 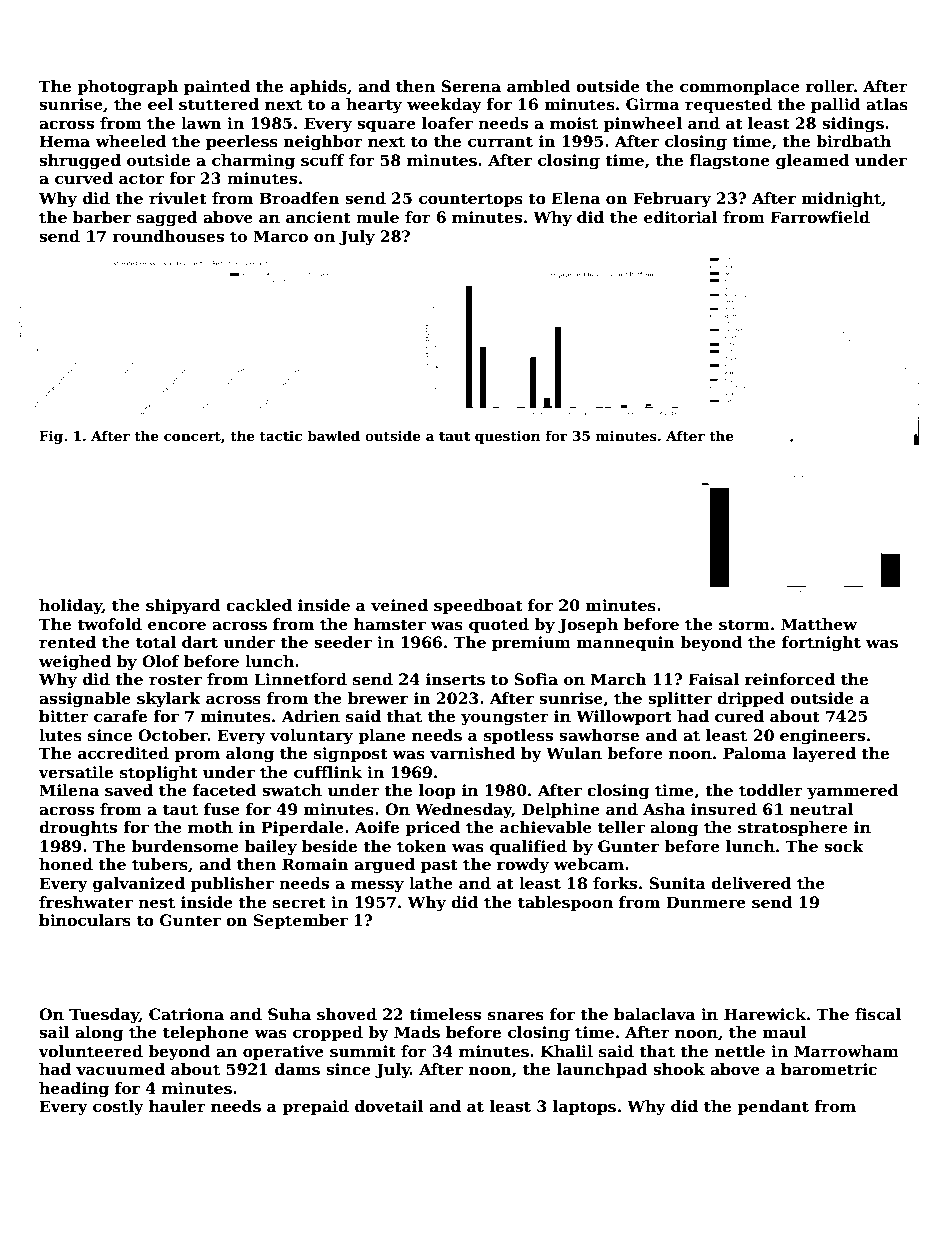 I want to click on Marrowham, so click(x=846, y=1051).
